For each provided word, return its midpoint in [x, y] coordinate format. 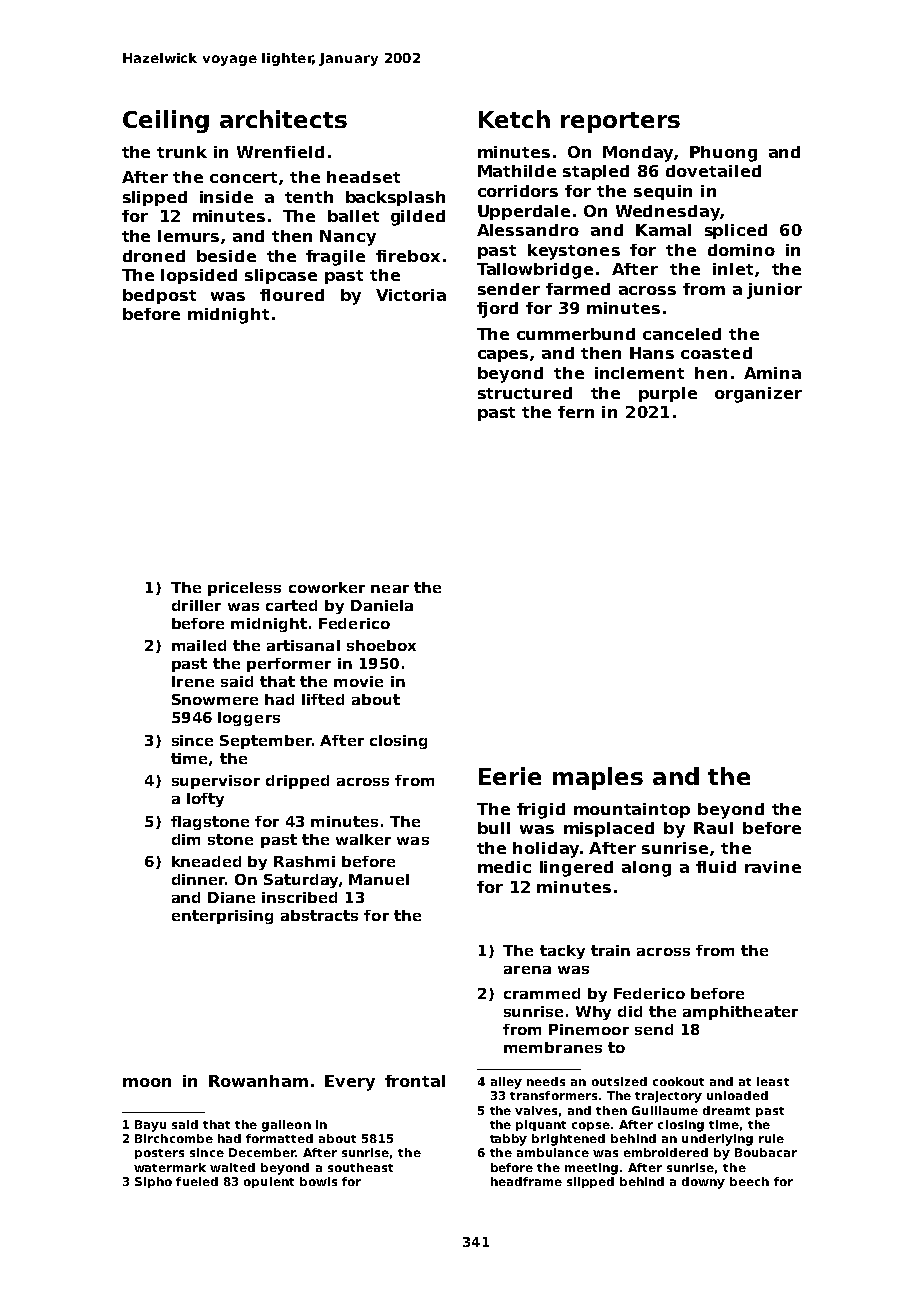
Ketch [514, 119]
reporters [620, 122]
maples [598, 778]
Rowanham [258, 1081]
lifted [323, 699]
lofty [205, 800]
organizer [758, 395]
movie [358, 681]
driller [196, 605]
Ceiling [166, 121]
